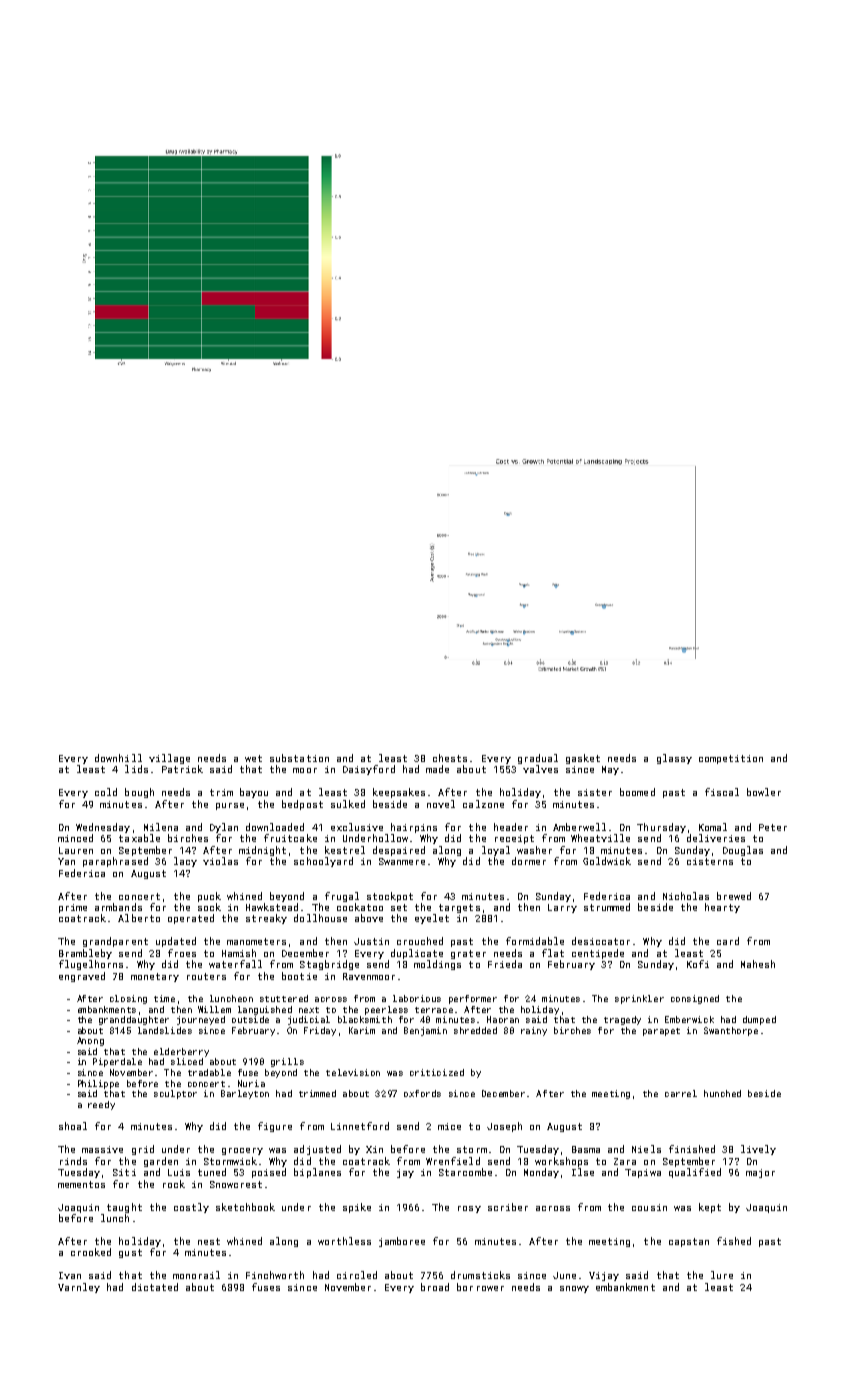 This document has width=849, height=1400. What do you see at coordinates (79, 1288) in the document?
I see `Varnley` at bounding box center [79, 1288].
